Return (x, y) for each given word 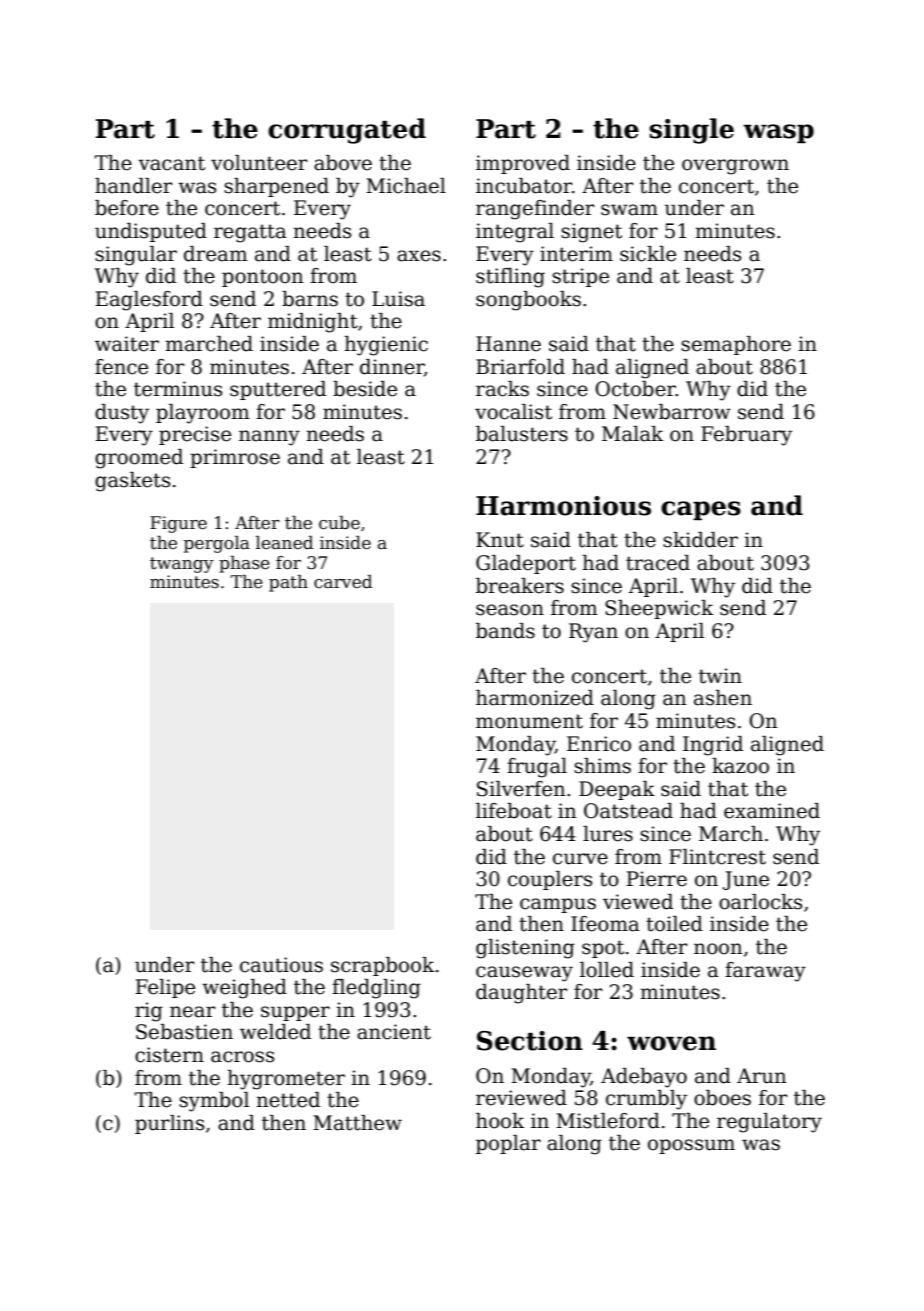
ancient (394, 1032)
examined (772, 811)
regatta (250, 233)
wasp (778, 133)
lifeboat (514, 811)
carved (343, 582)
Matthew (357, 1123)
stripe (580, 277)
